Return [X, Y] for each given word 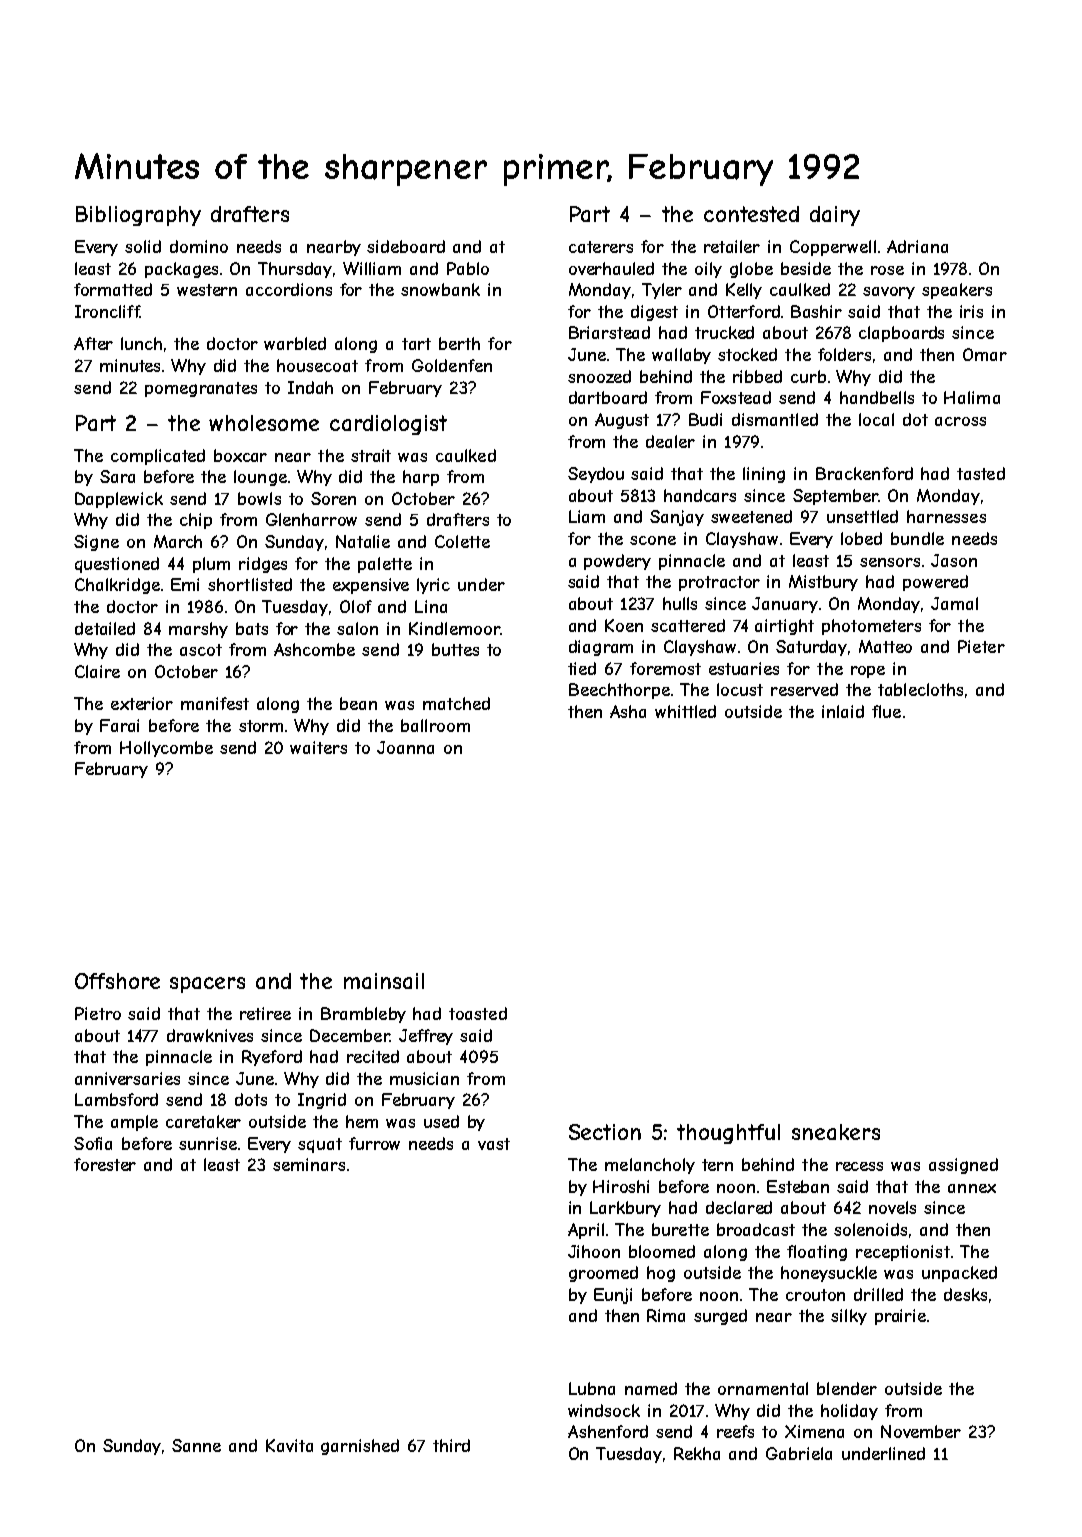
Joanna [405, 747]
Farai [119, 725]
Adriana [917, 246]
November [921, 1431]
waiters [318, 747]
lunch [141, 343]
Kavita [289, 1445]
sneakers [836, 1132]
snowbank [440, 289]
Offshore [117, 981]
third [451, 1445]
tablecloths [920, 689]
